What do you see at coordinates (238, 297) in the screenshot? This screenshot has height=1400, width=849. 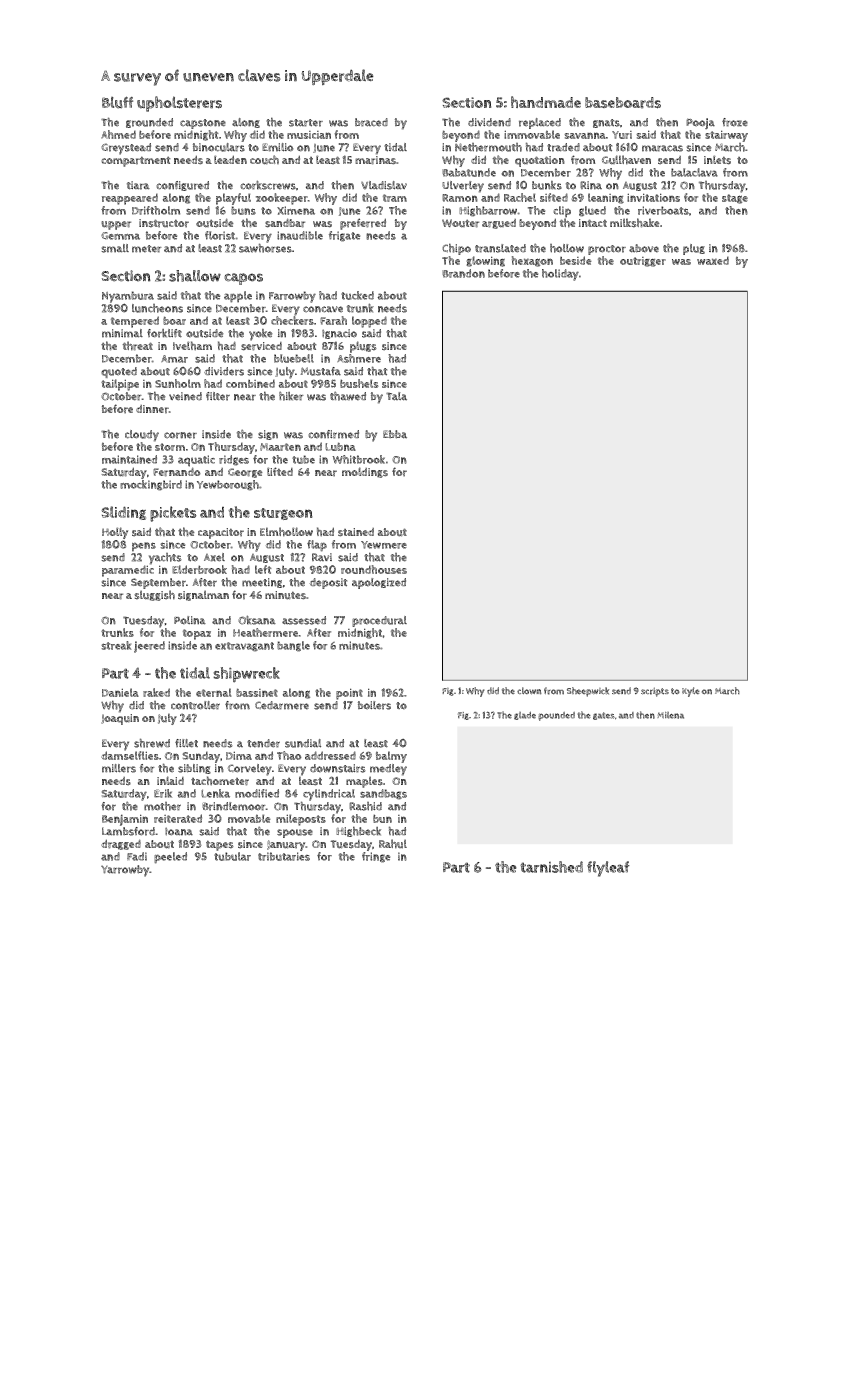 I see `apple` at bounding box center [238, 297].
